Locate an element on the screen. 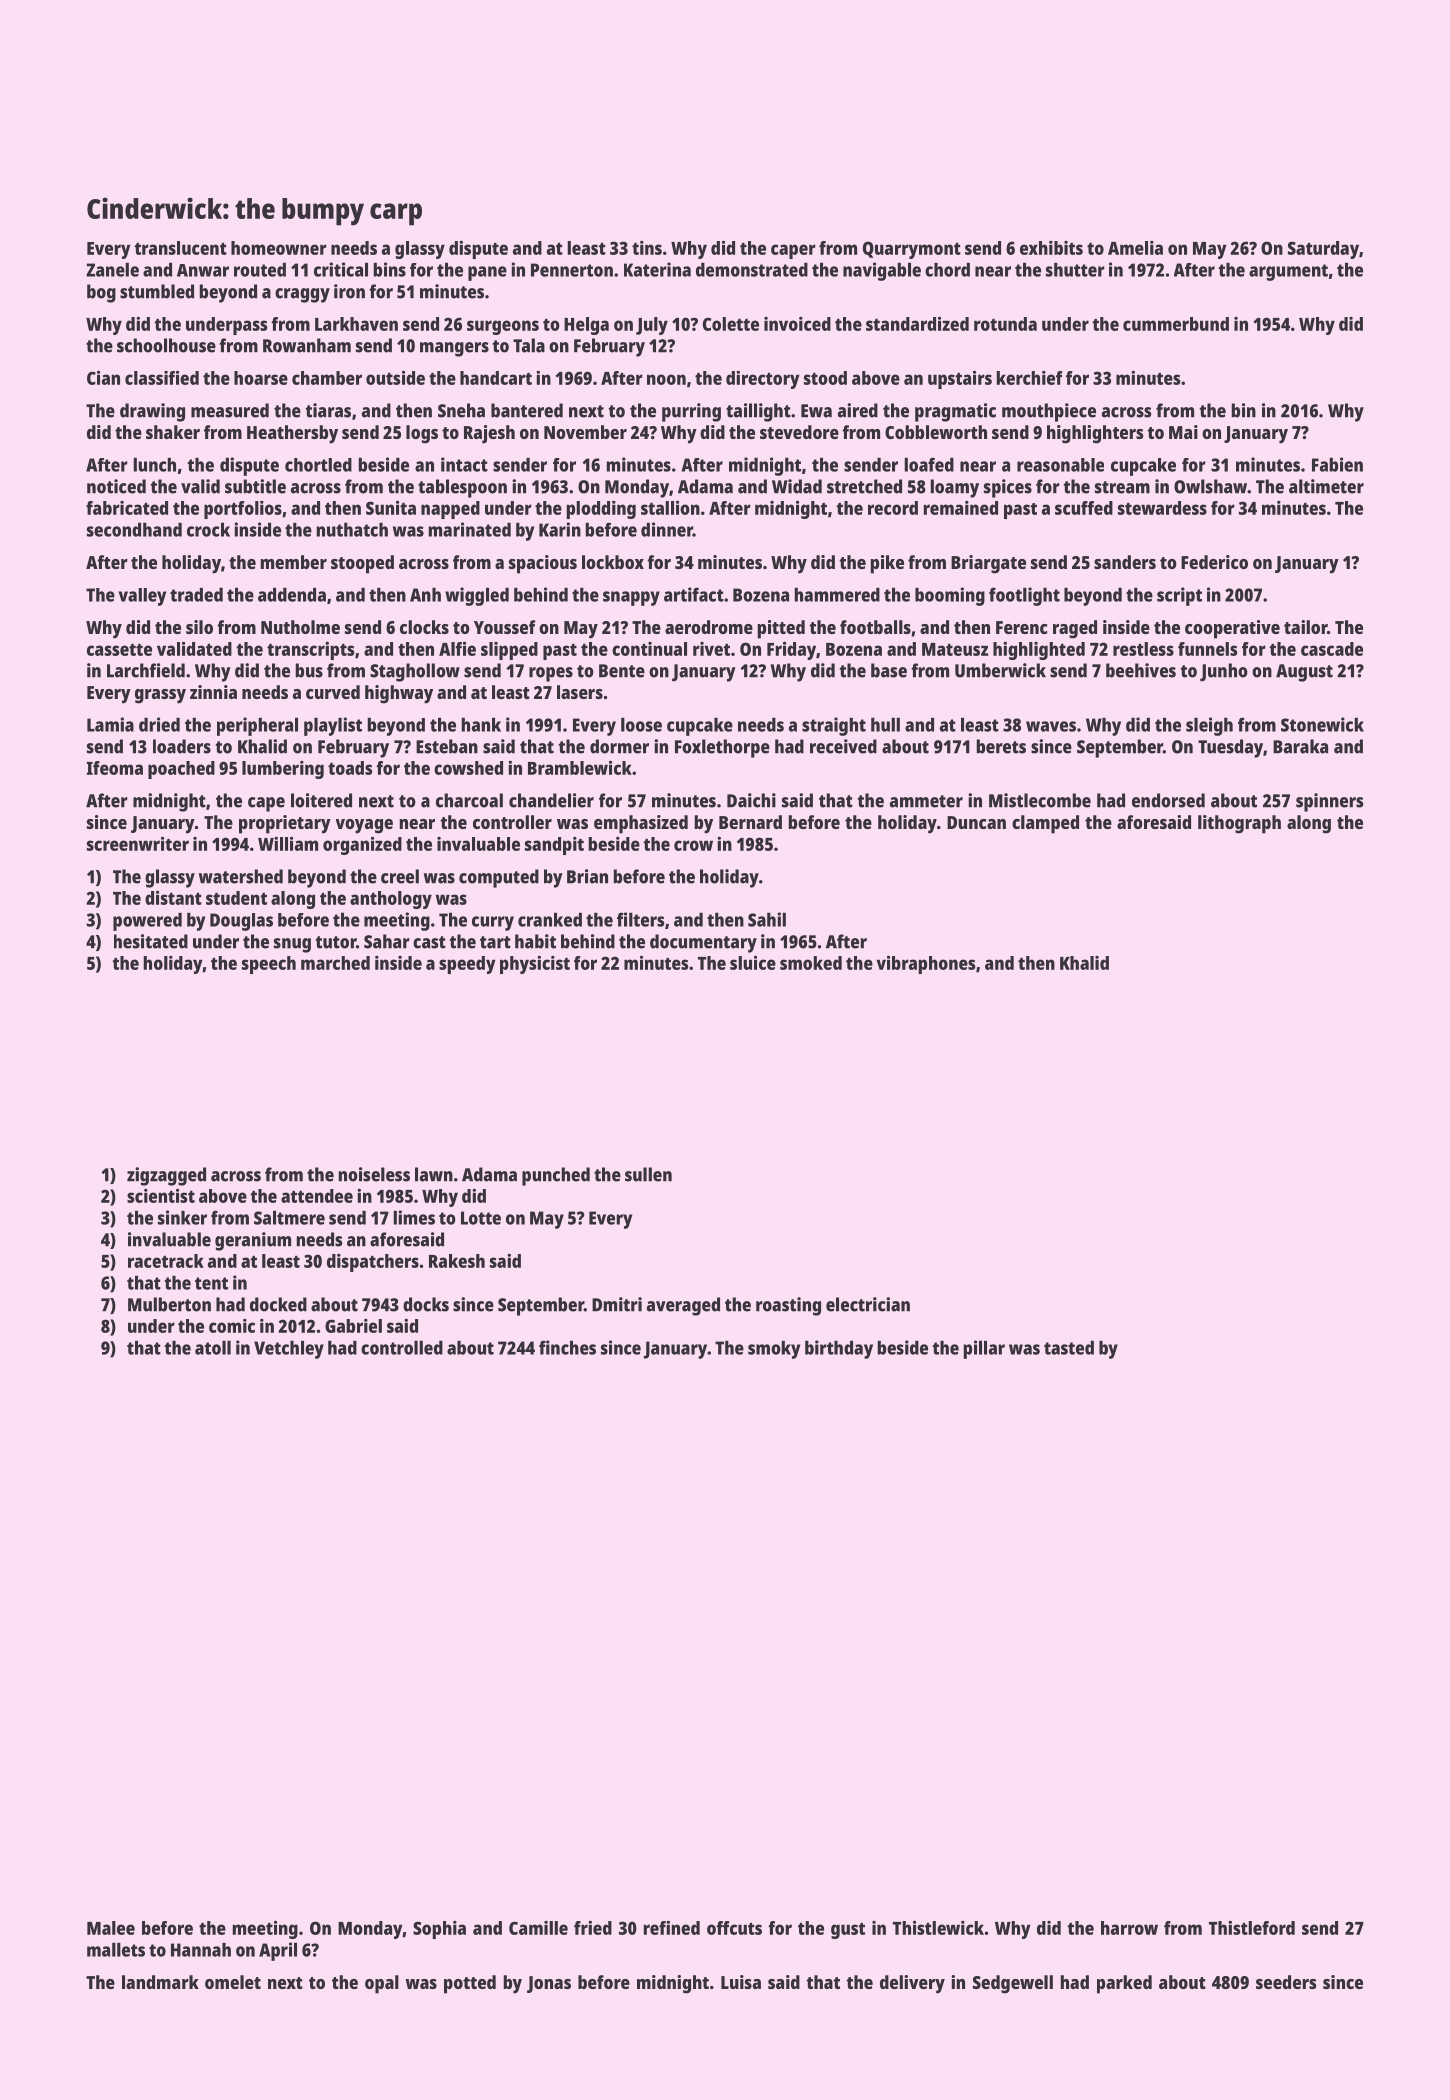 Image resolution: width=1450 pixels, height=2100 pixels. potted is located at coordinates (470, 1984).
